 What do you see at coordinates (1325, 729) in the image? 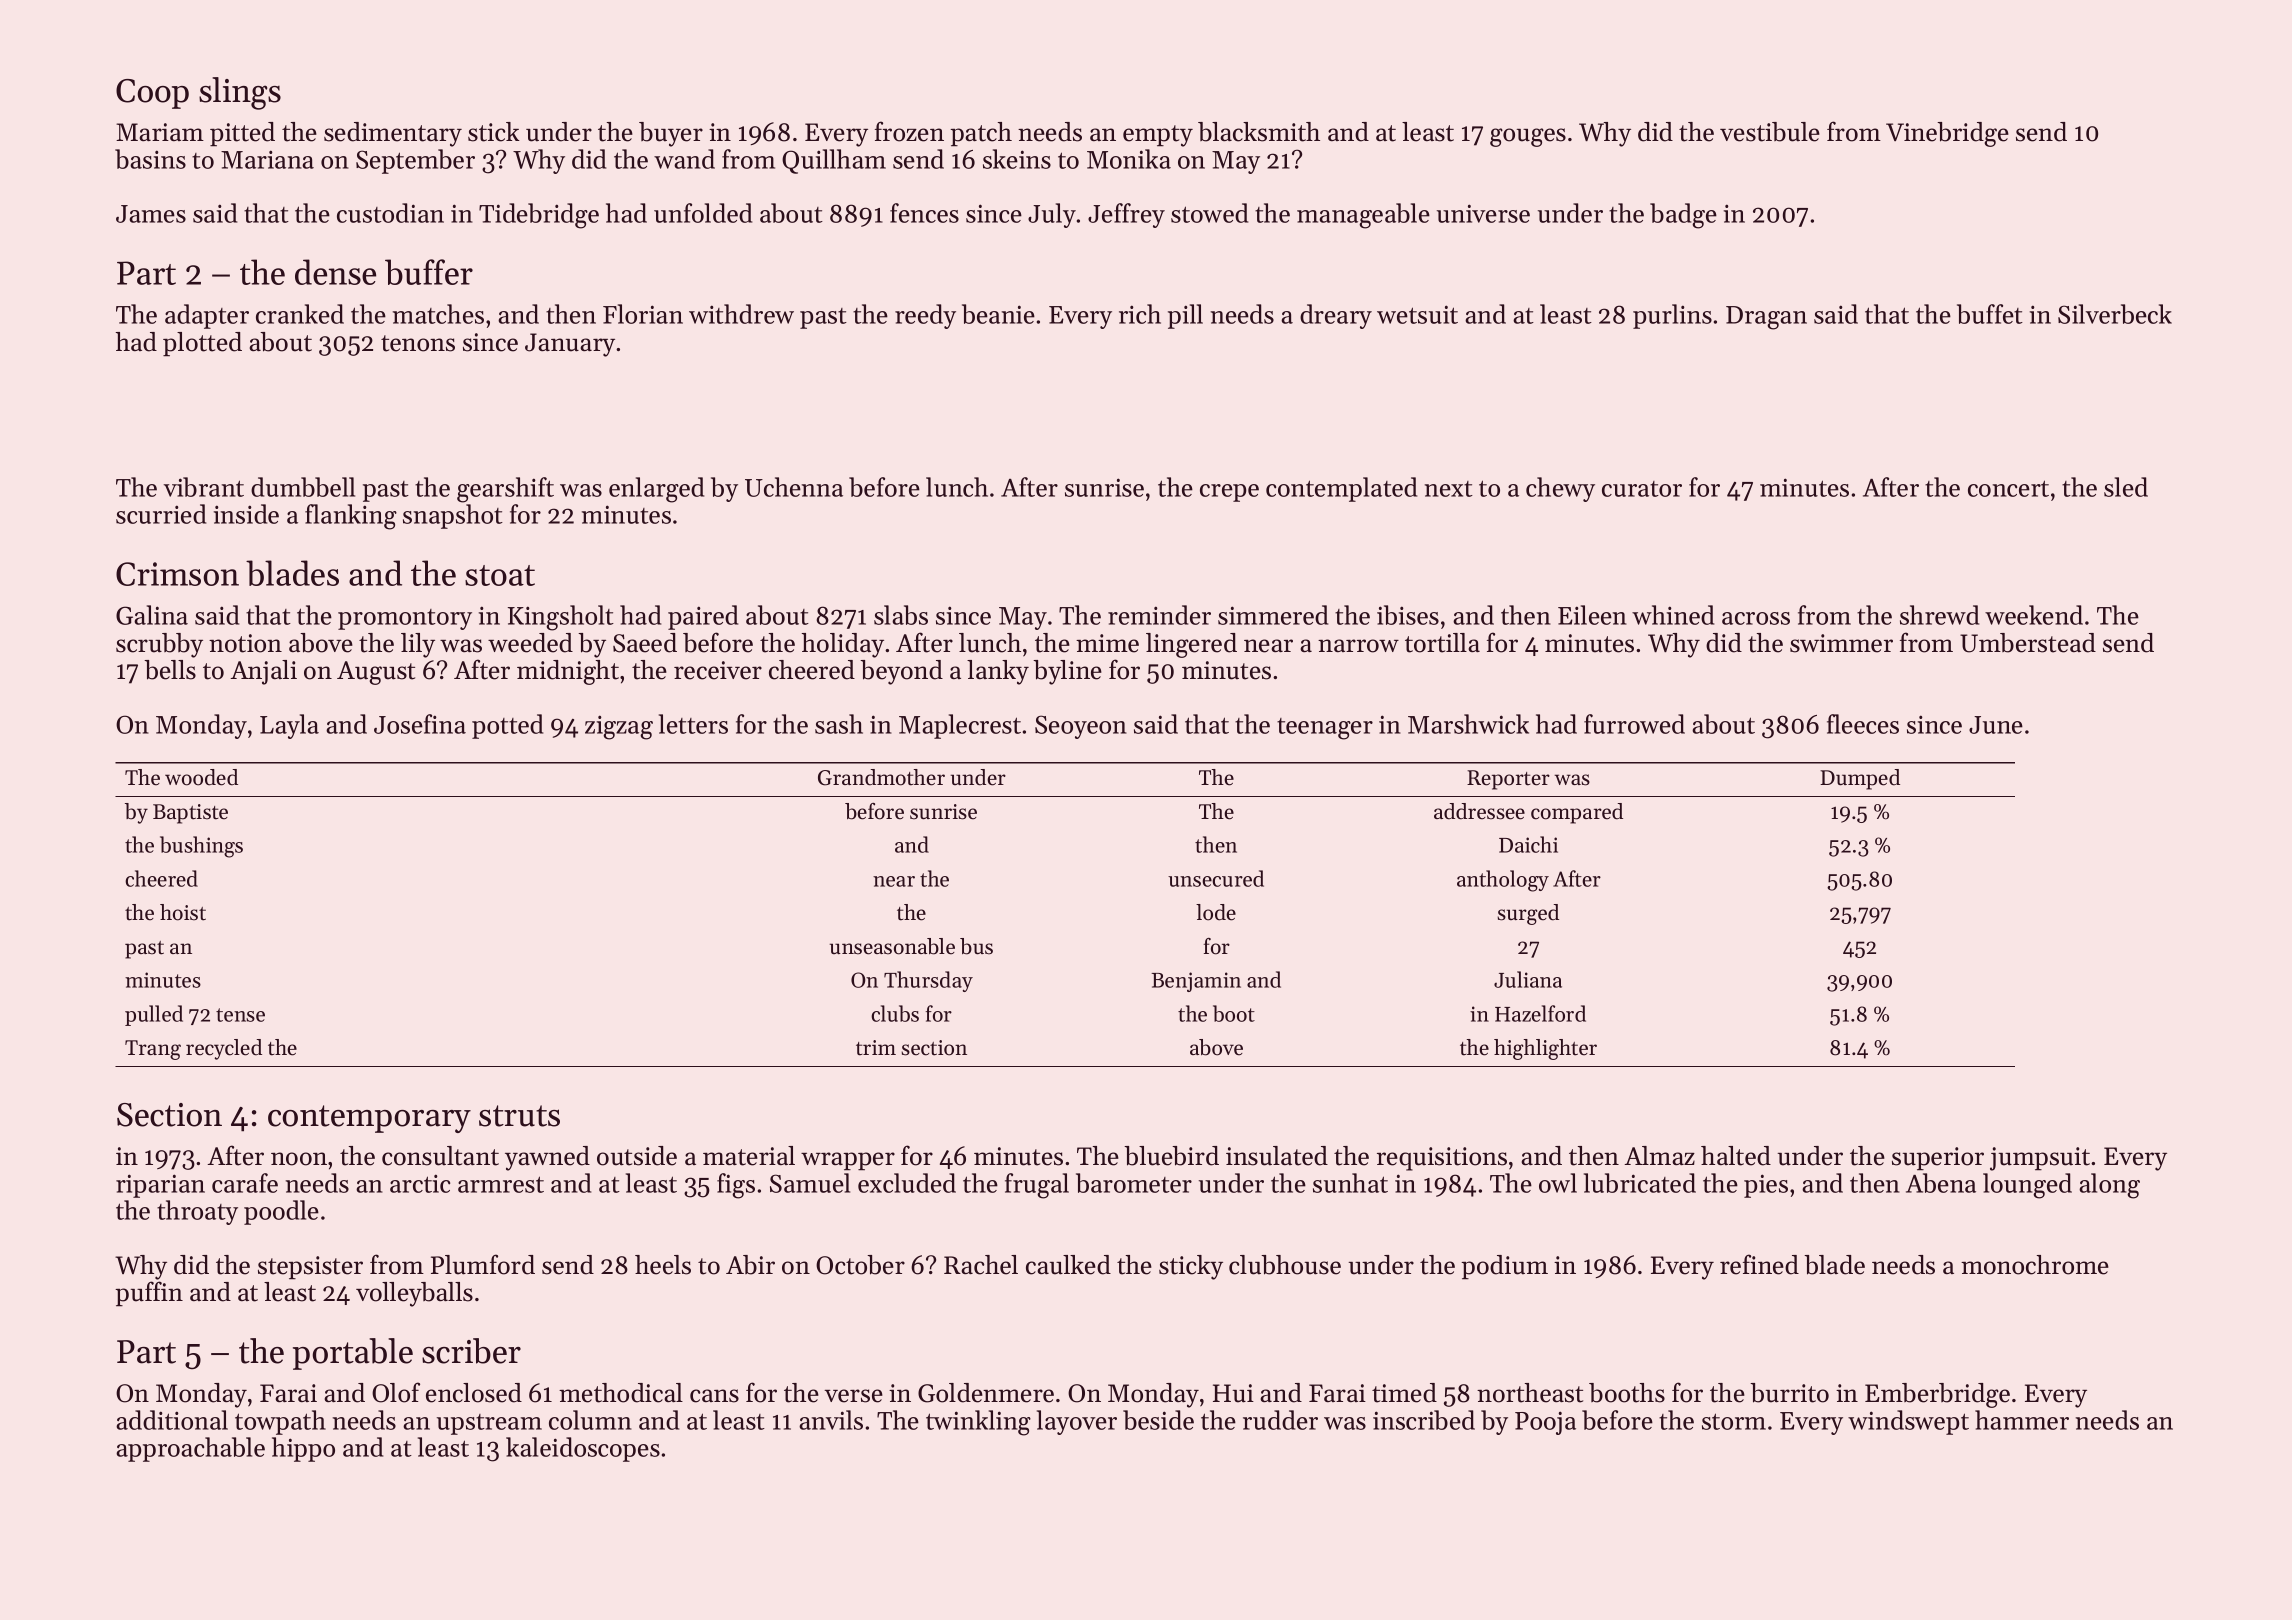
I see `teenager` at bounding box center [1325, 729].
